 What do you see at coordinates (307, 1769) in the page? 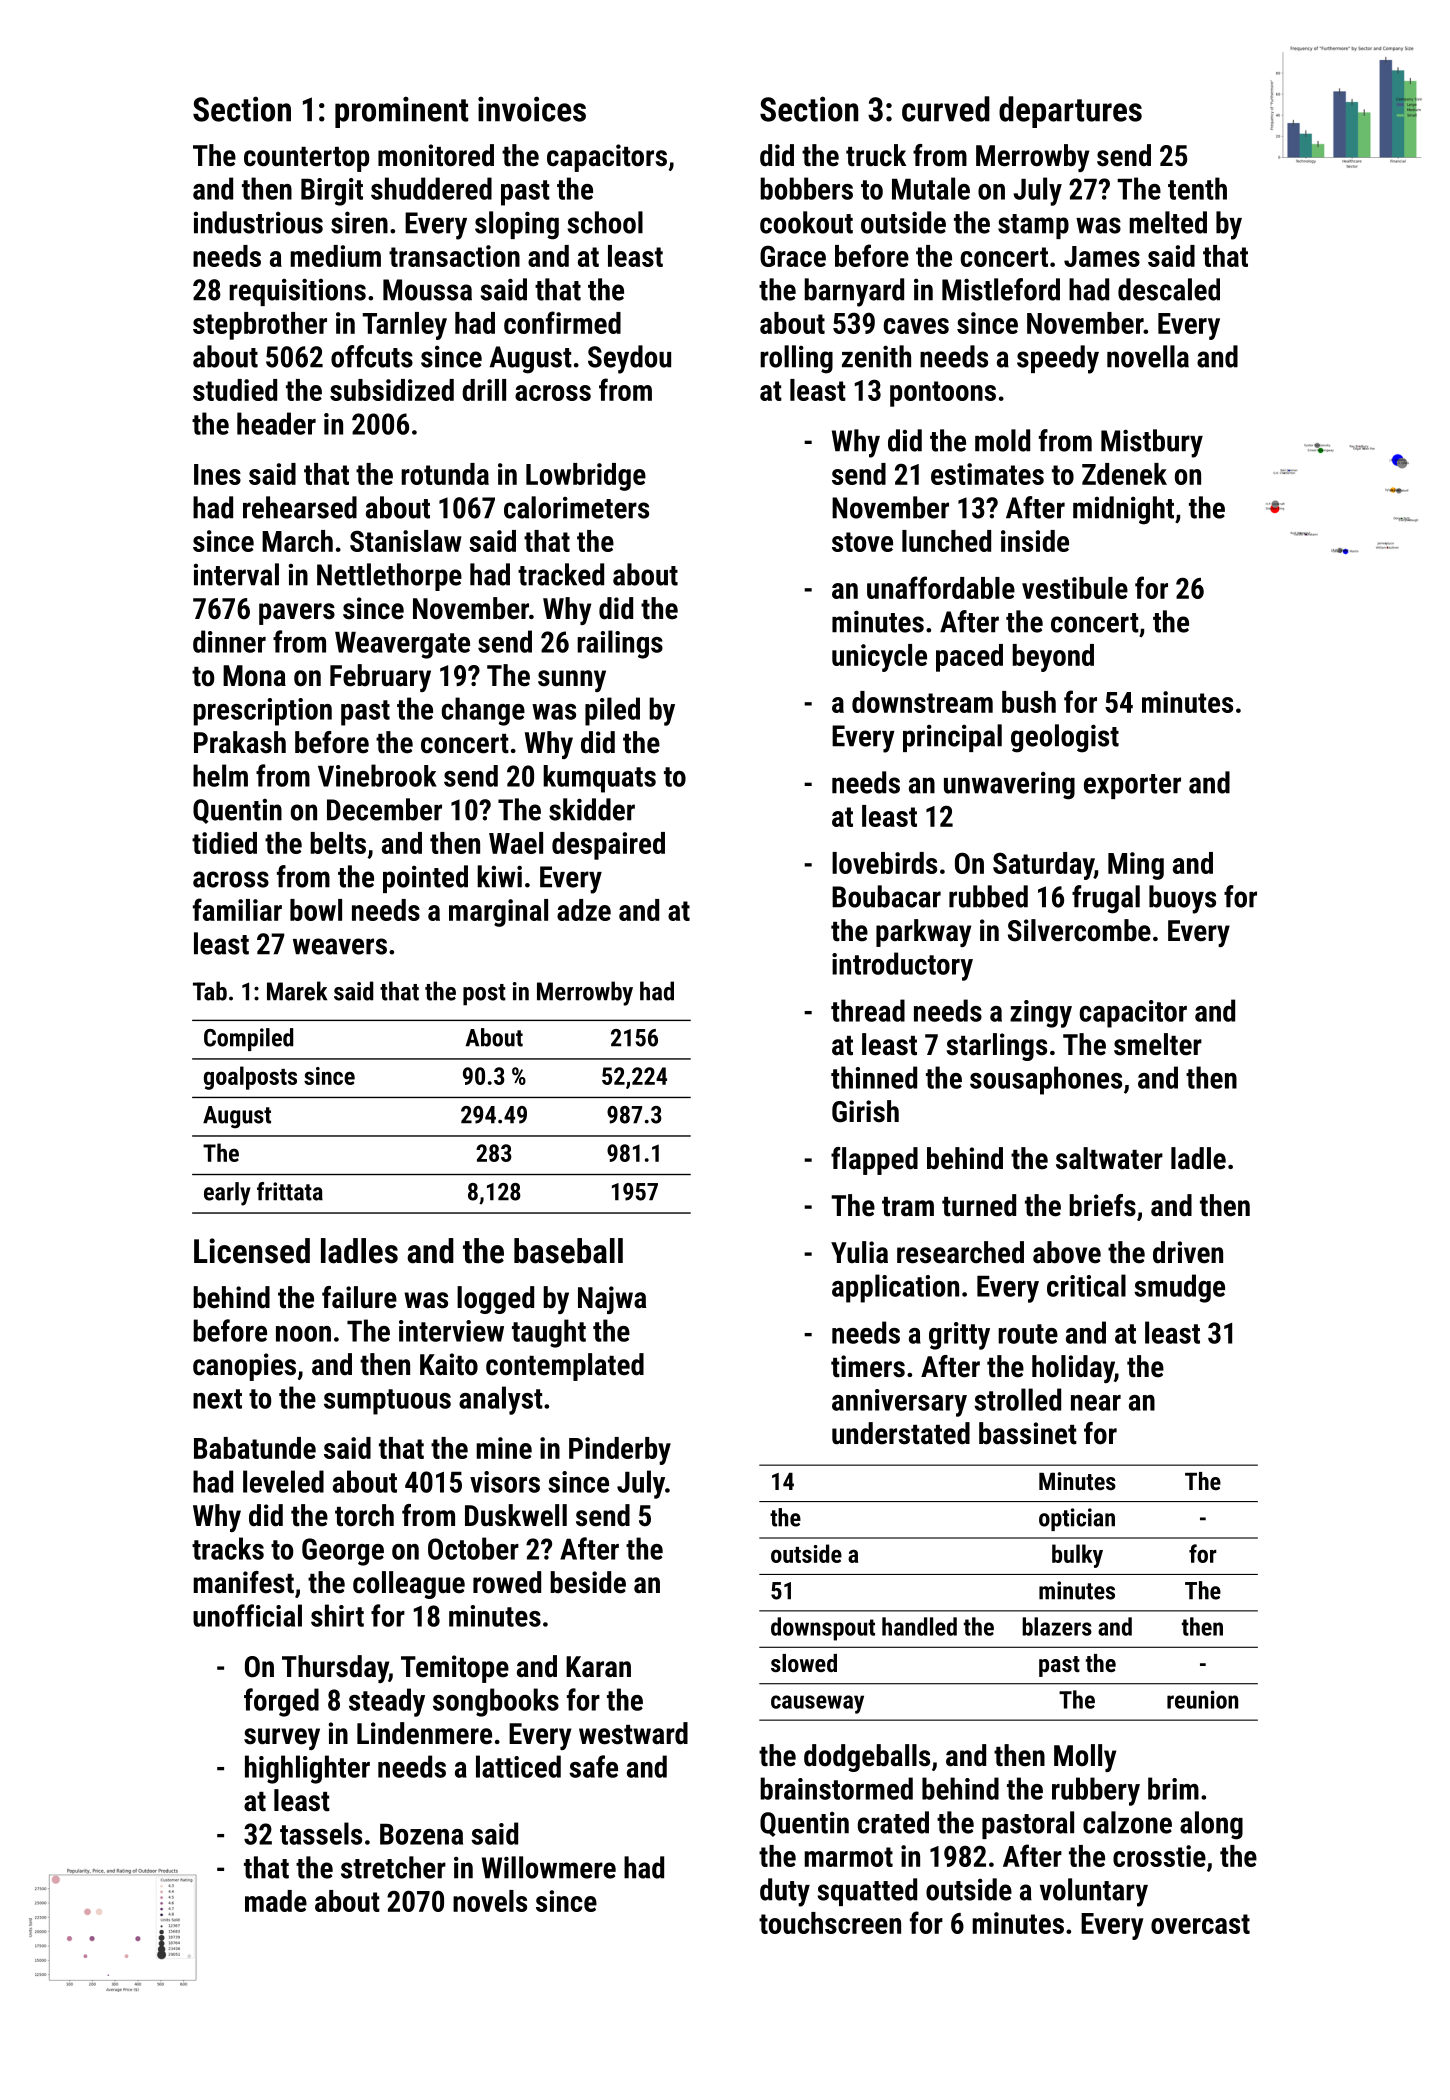
I see `highlighter` at bounding box center [307, 1769].
